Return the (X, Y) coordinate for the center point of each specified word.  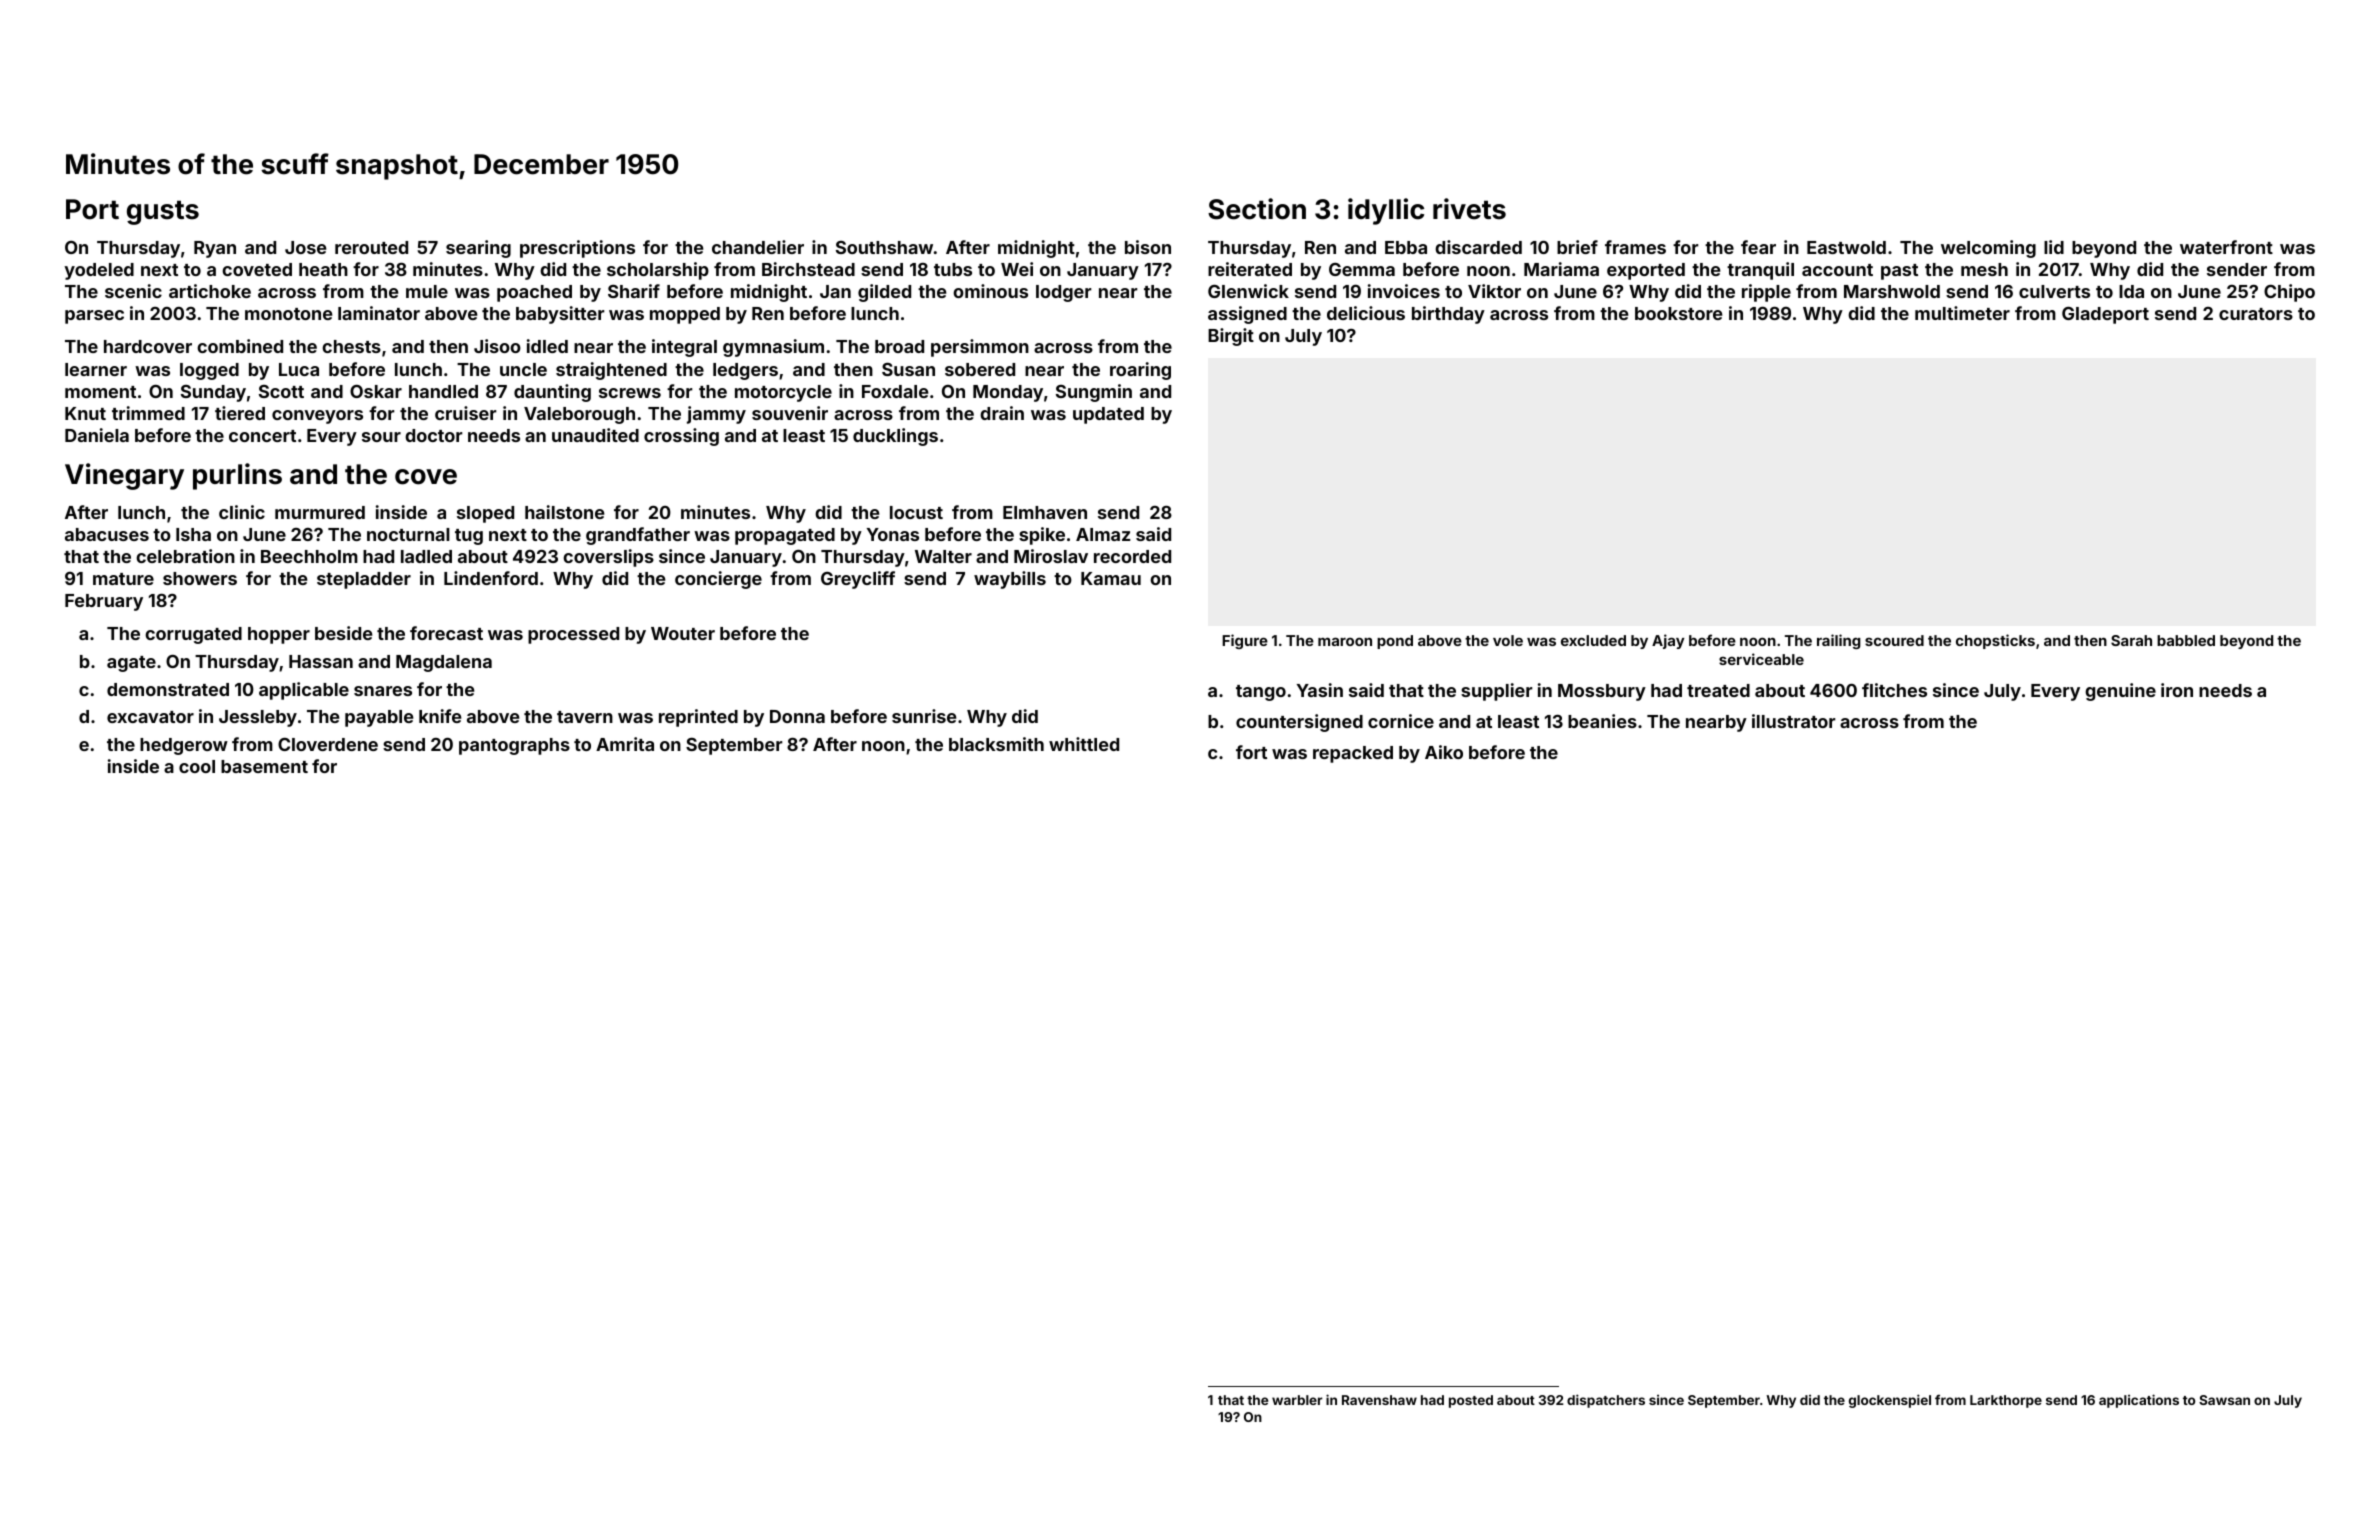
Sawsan (2224, 1400)
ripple (1766, 293)
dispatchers (1606, 1401)
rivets (1469, 209)
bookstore (1679, 313)
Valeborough (579, 415)
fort (1251, 752)
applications (2139, 1401)
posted (1471, 1401)
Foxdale (895, 391)
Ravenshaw (1379, 1400)
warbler (1297, 1400)
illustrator (1794, 721)
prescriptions (577, 249)
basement (264, 766)
